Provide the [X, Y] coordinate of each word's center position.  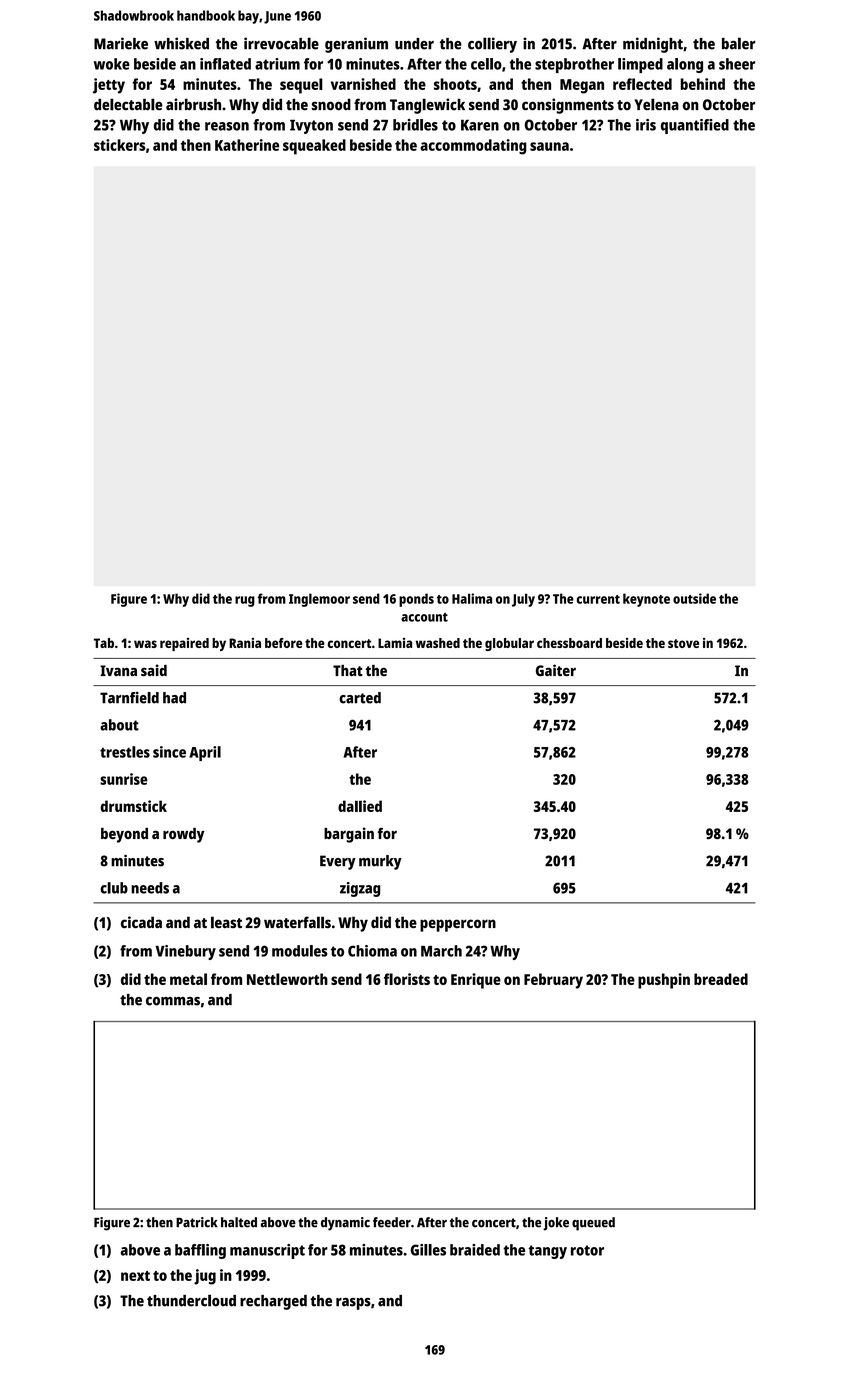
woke [112, 64]
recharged [273, 1302]
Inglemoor [319, 600]
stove [683, 643]
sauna [549, 146]
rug [245, 601]
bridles [415, 125]
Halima [472, 598]
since [169, 752]
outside [694, 598]
